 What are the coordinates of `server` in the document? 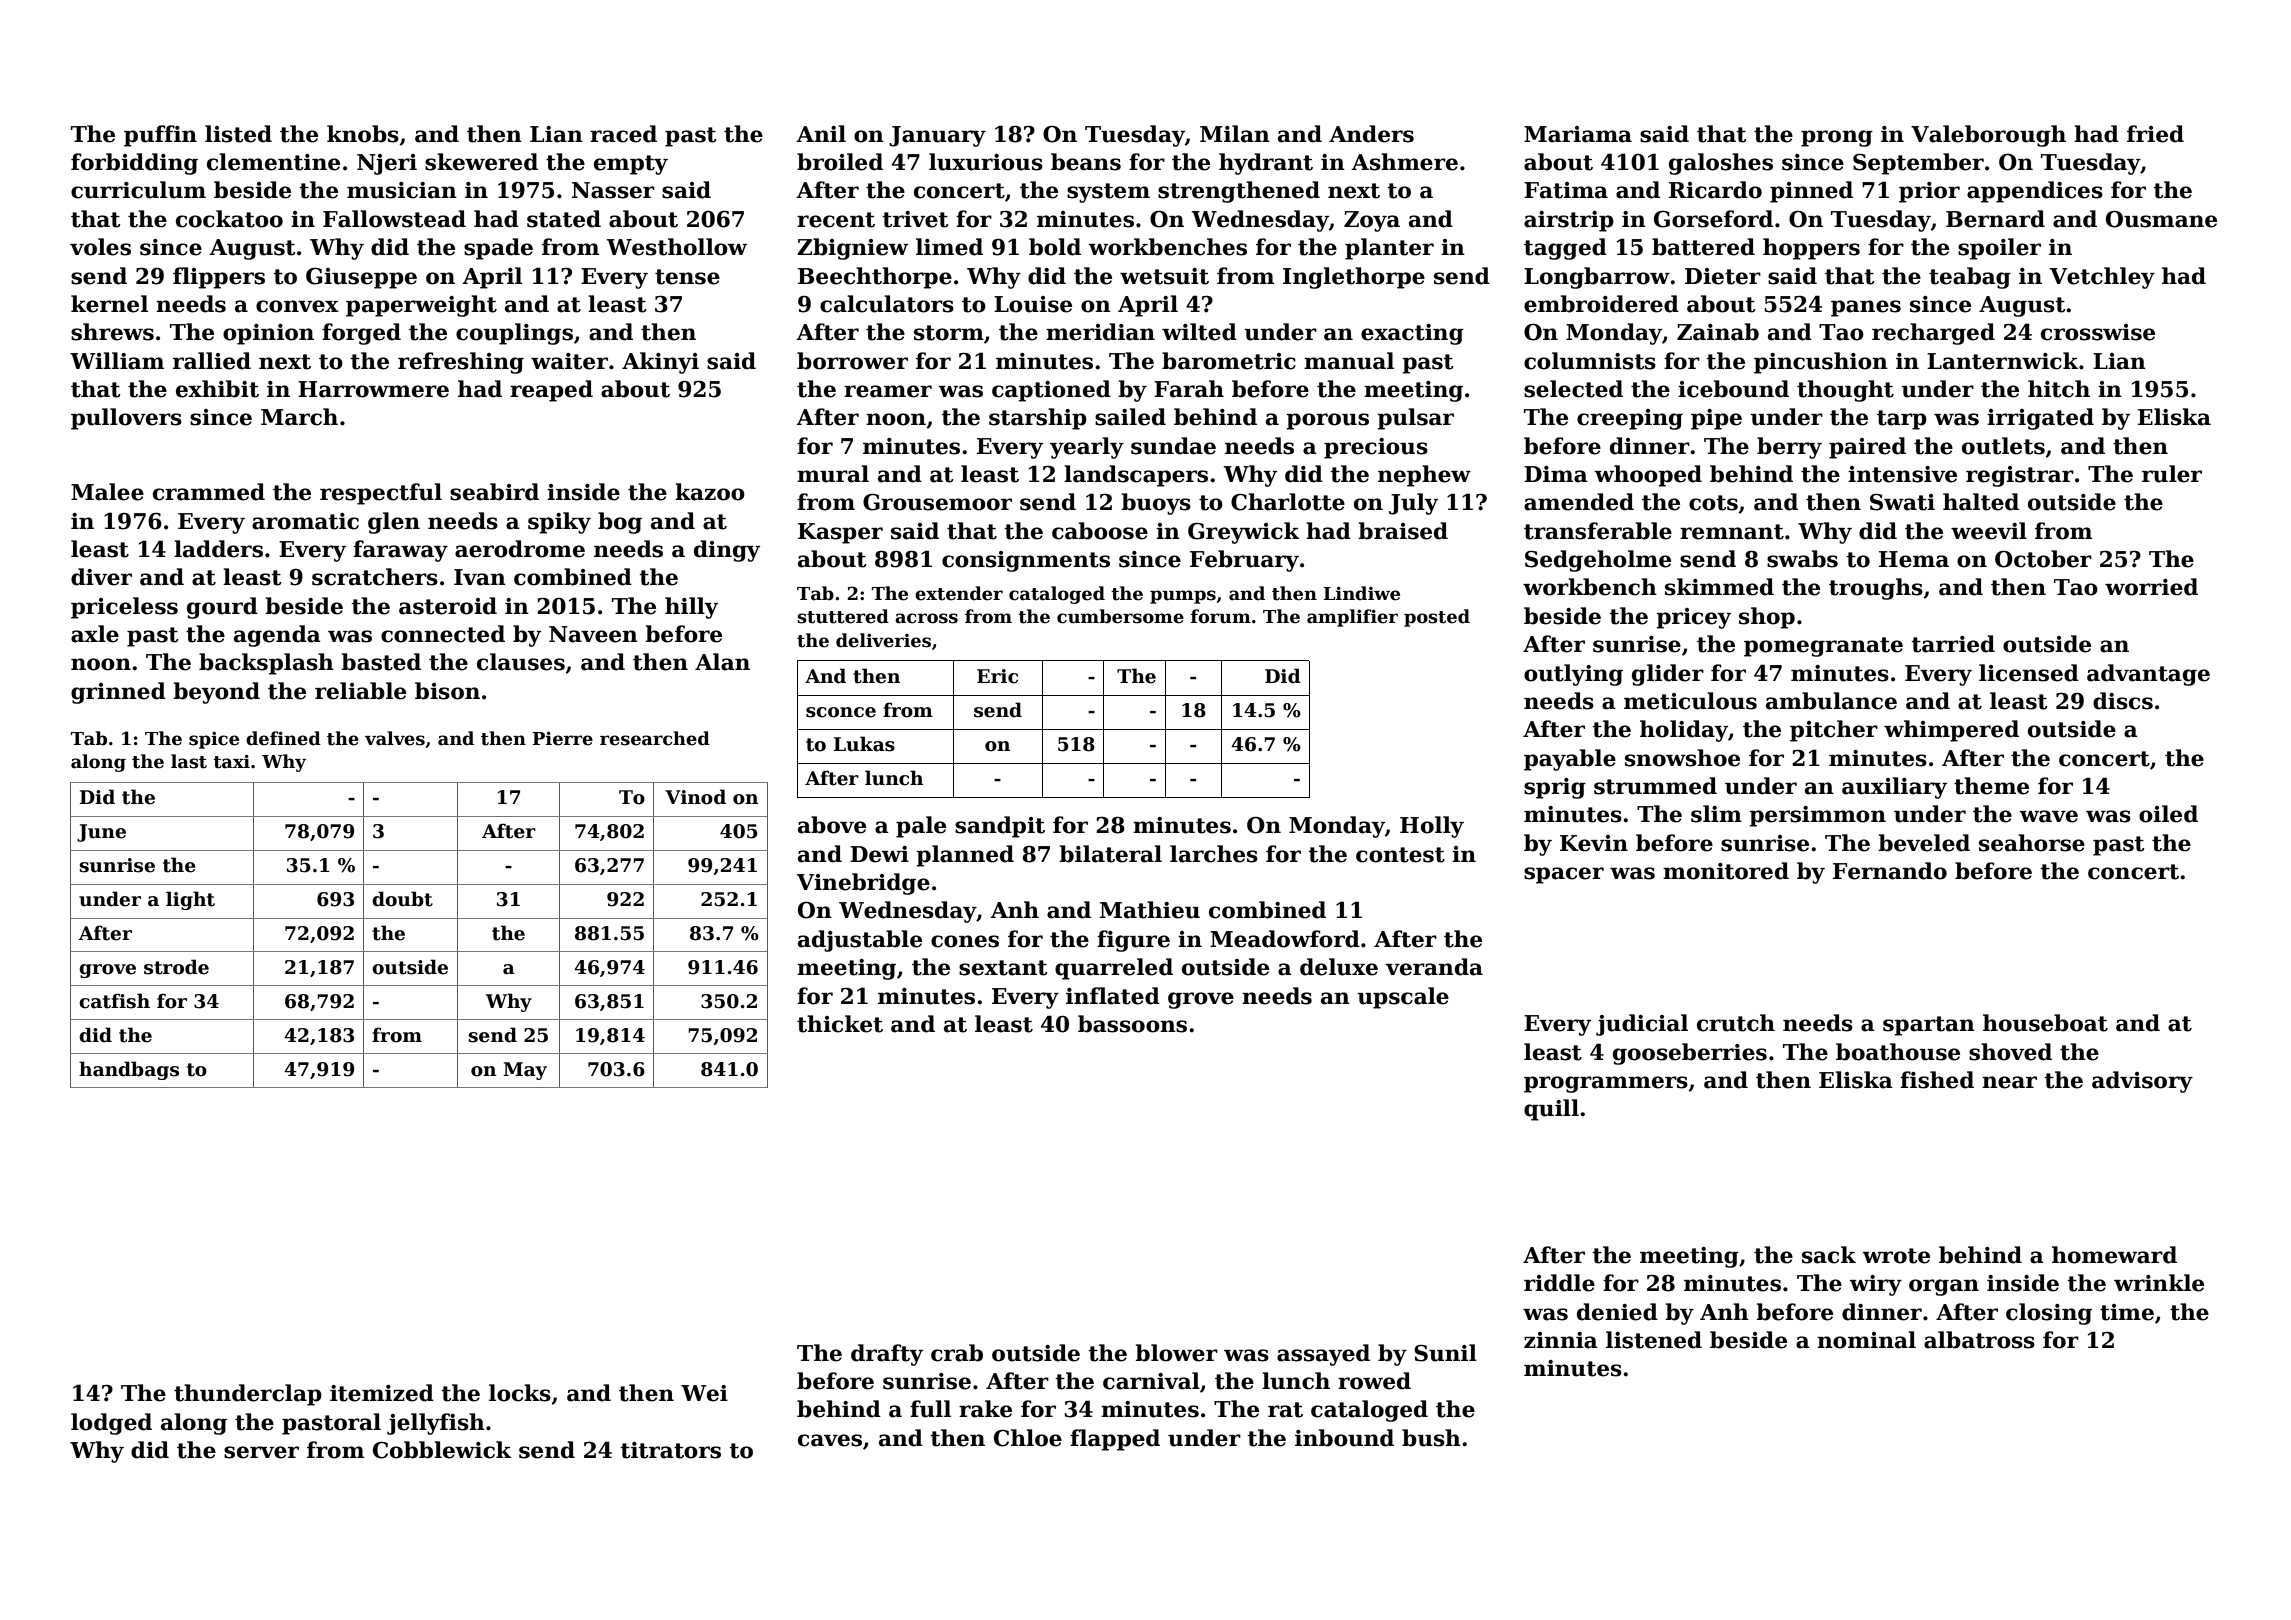 It's located at (261, 1452).
